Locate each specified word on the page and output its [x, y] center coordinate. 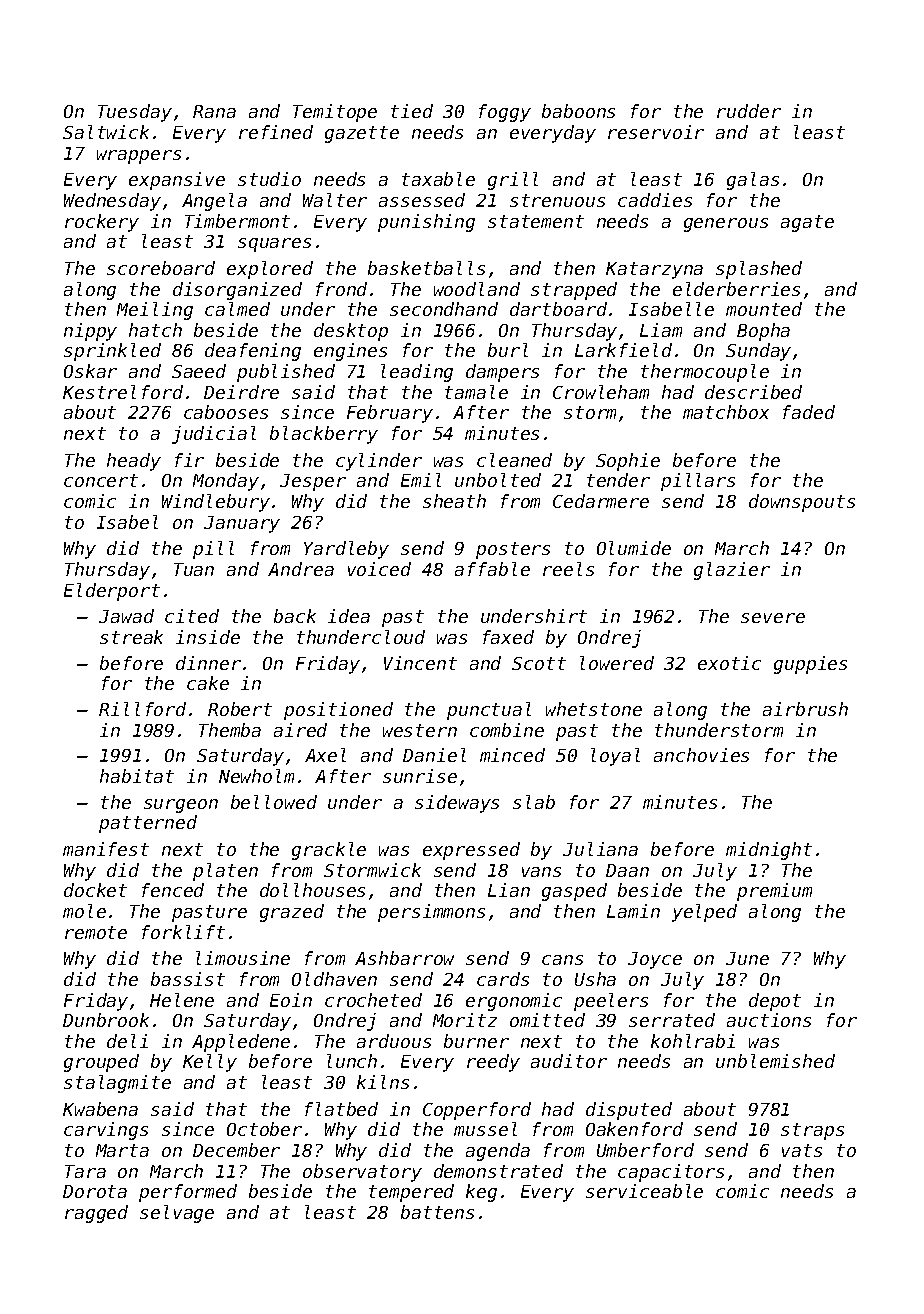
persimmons [431, 913]
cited [192, 616]
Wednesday [112, 202]
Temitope [335, 113]
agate [807, 223]
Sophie [628, 462]
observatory [362, 1173]
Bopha [763, 332]
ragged [96, 1214]
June [747, 958]
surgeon [181, 806]
